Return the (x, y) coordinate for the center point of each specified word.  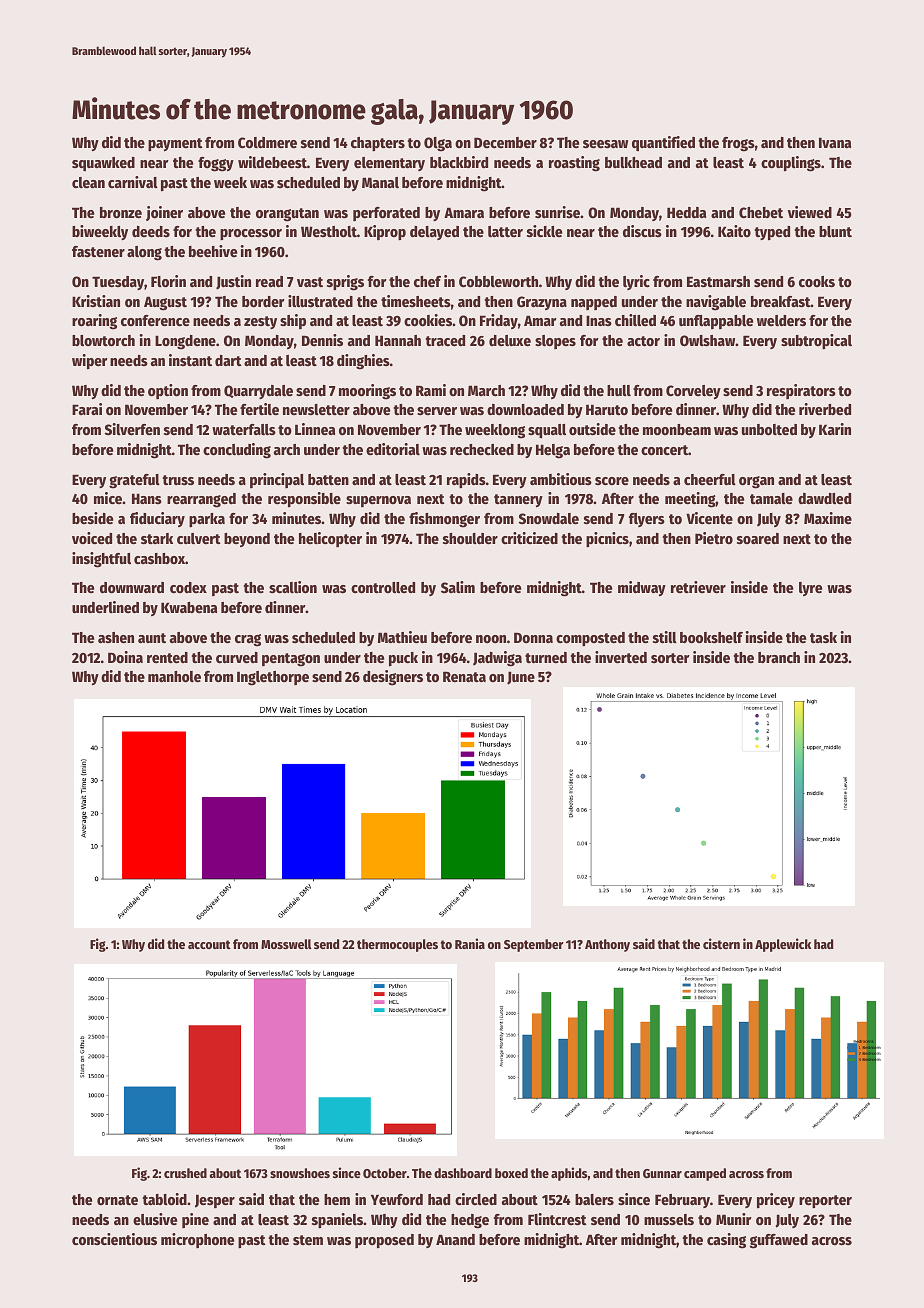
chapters (378, 144)
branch (779, 657)
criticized (529, 538)
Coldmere (267, 142)
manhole (174, 676)
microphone (197, 1240)
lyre (810, 589)
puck (403, 659)
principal (277, 480)
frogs (738, 144)
